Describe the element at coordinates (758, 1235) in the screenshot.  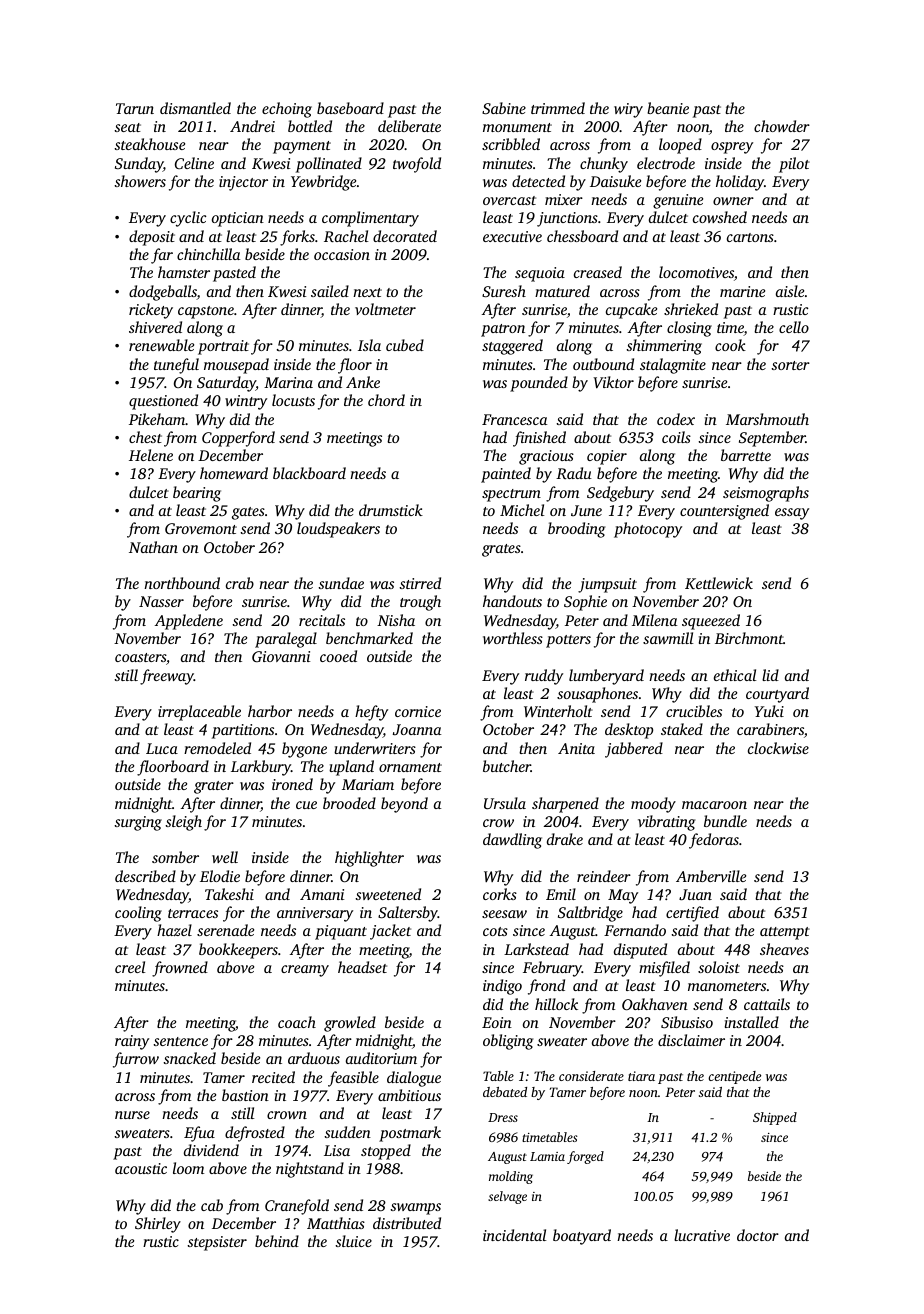
I see `doctor` at that location.
